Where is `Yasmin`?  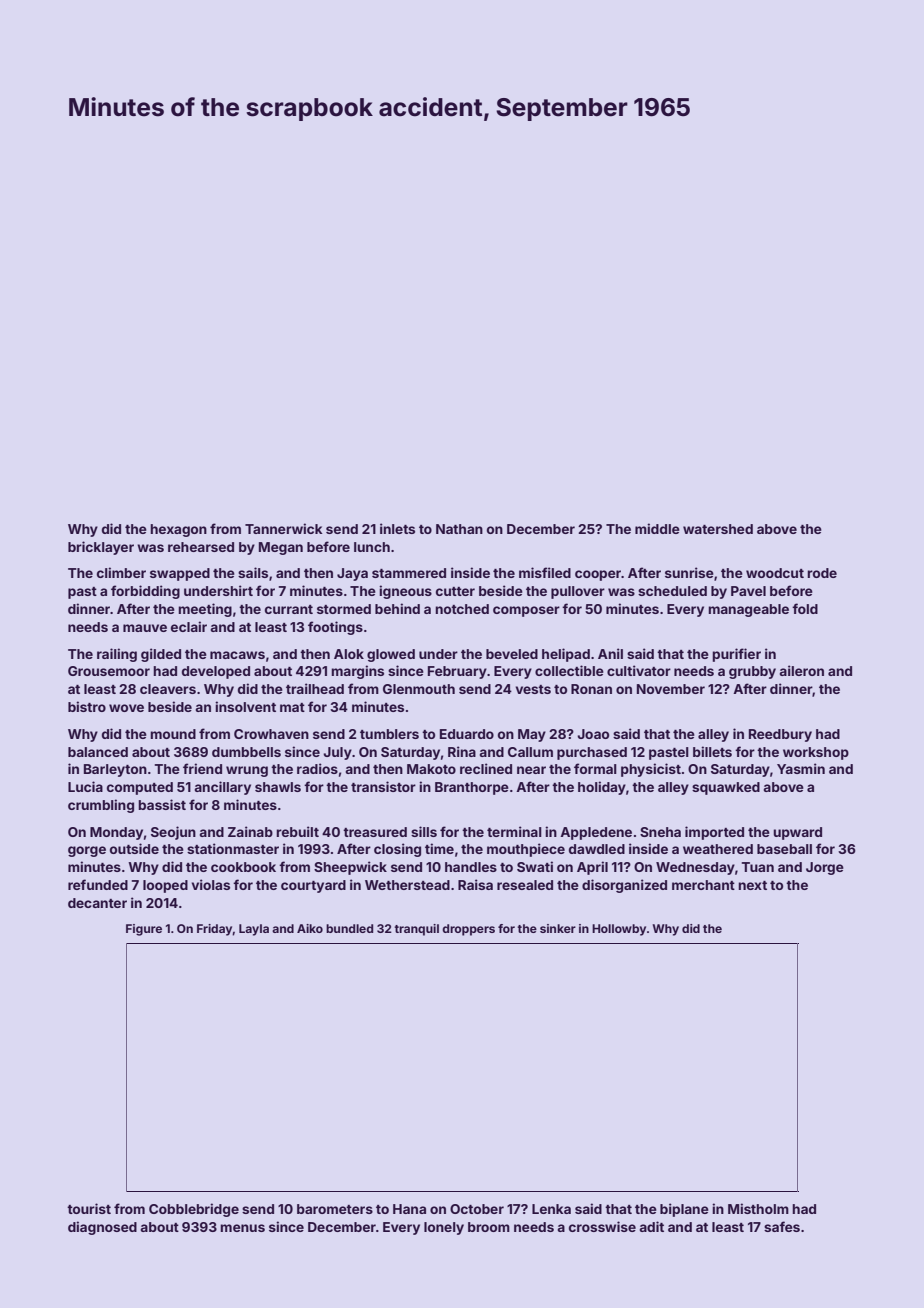
Yasmin is located at coordinates (801, 768).
